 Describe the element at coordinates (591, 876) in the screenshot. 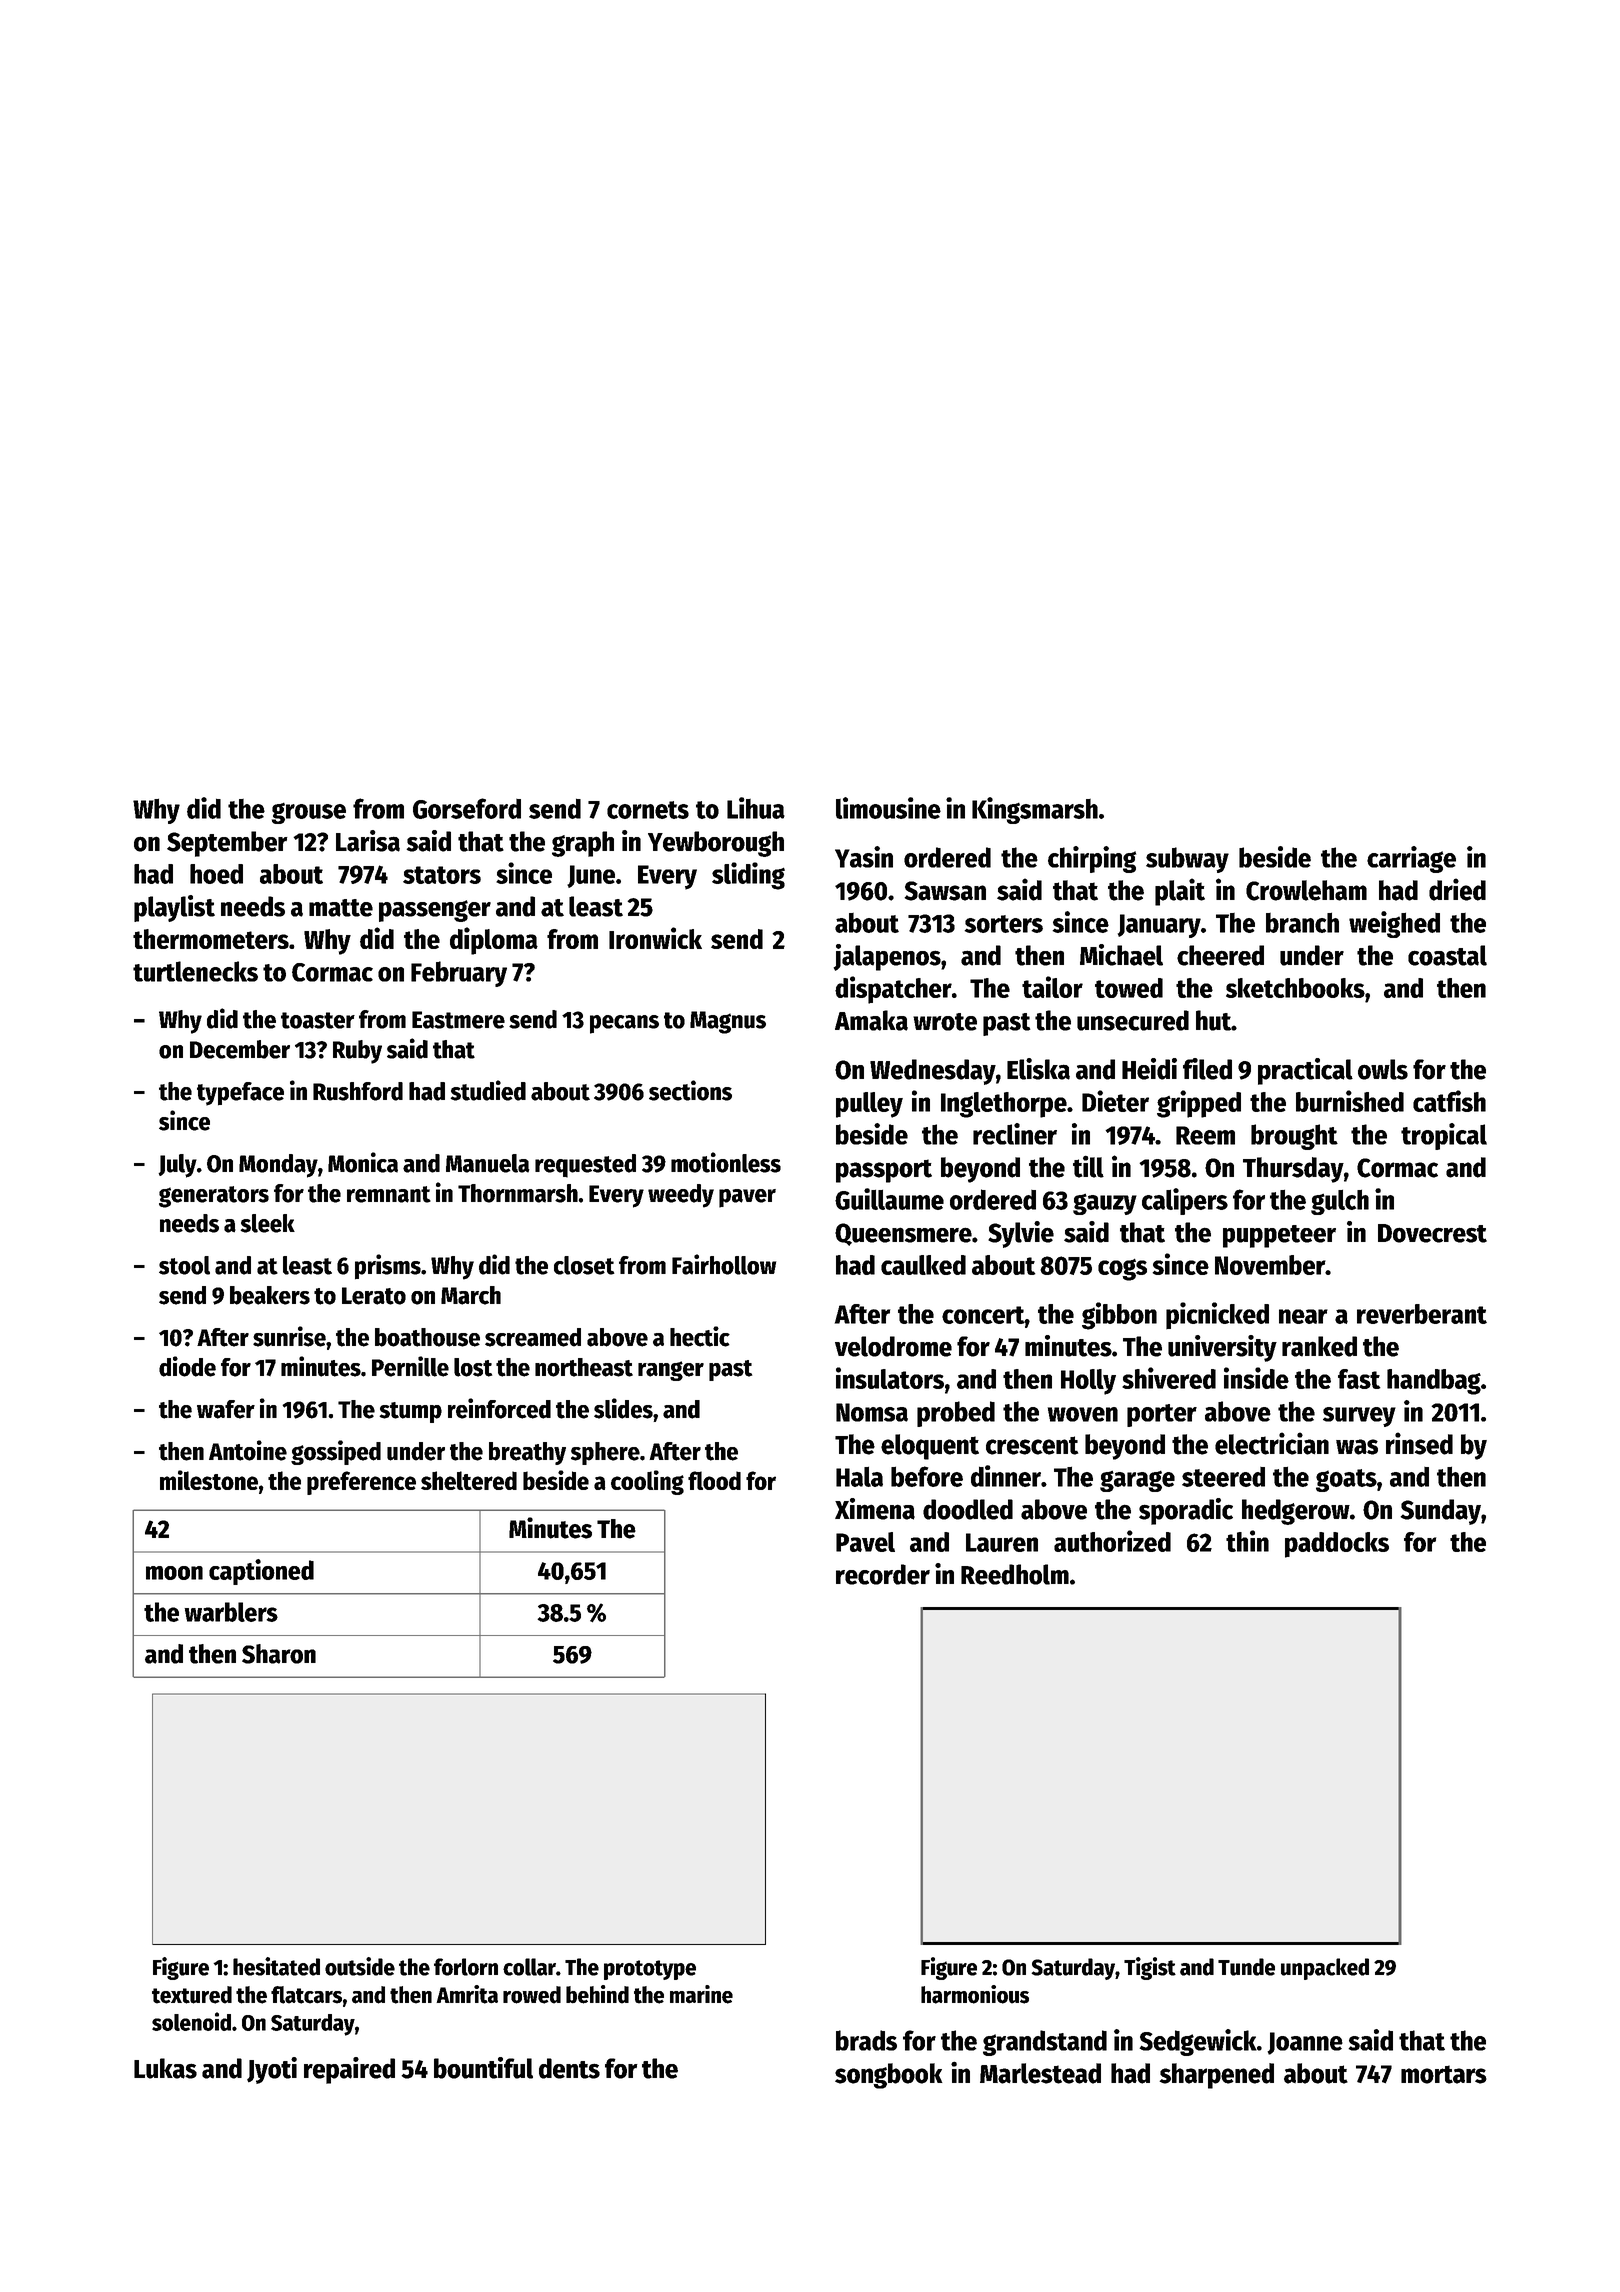

I see `June` at that location.
